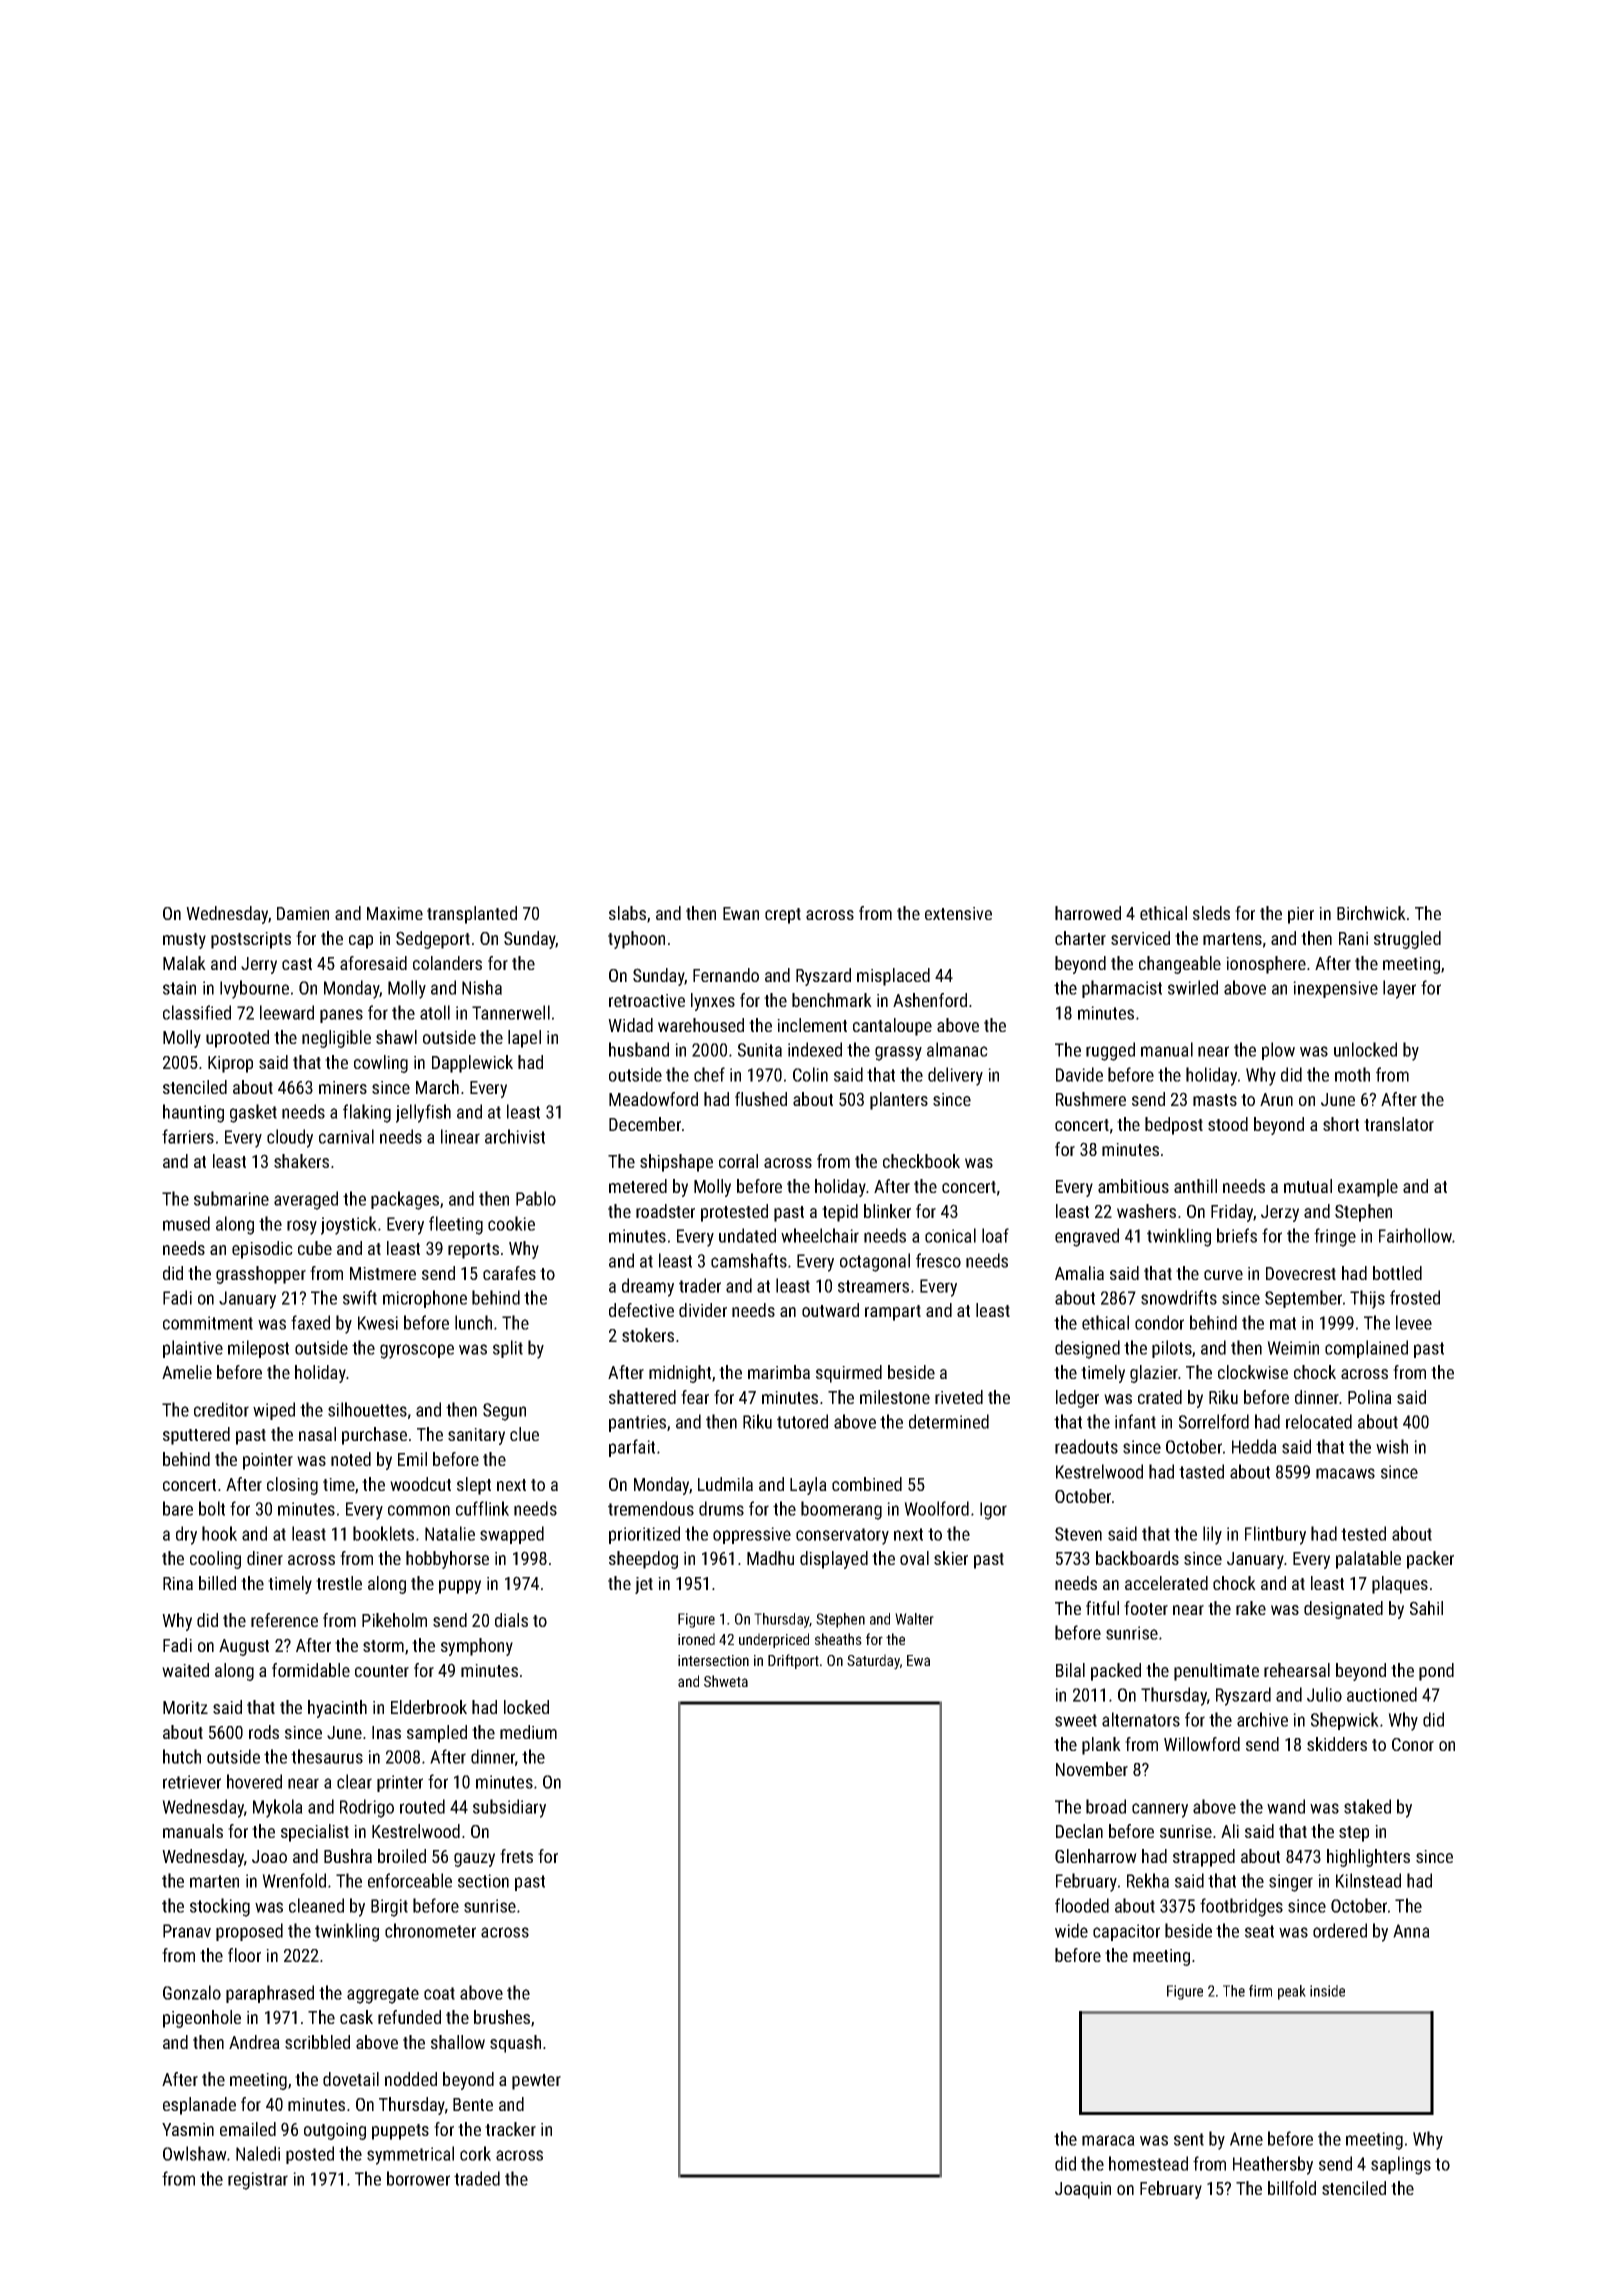  Describe the element at coordinates (395, 913) in the screenshot. I see `Maxime` at that location.
